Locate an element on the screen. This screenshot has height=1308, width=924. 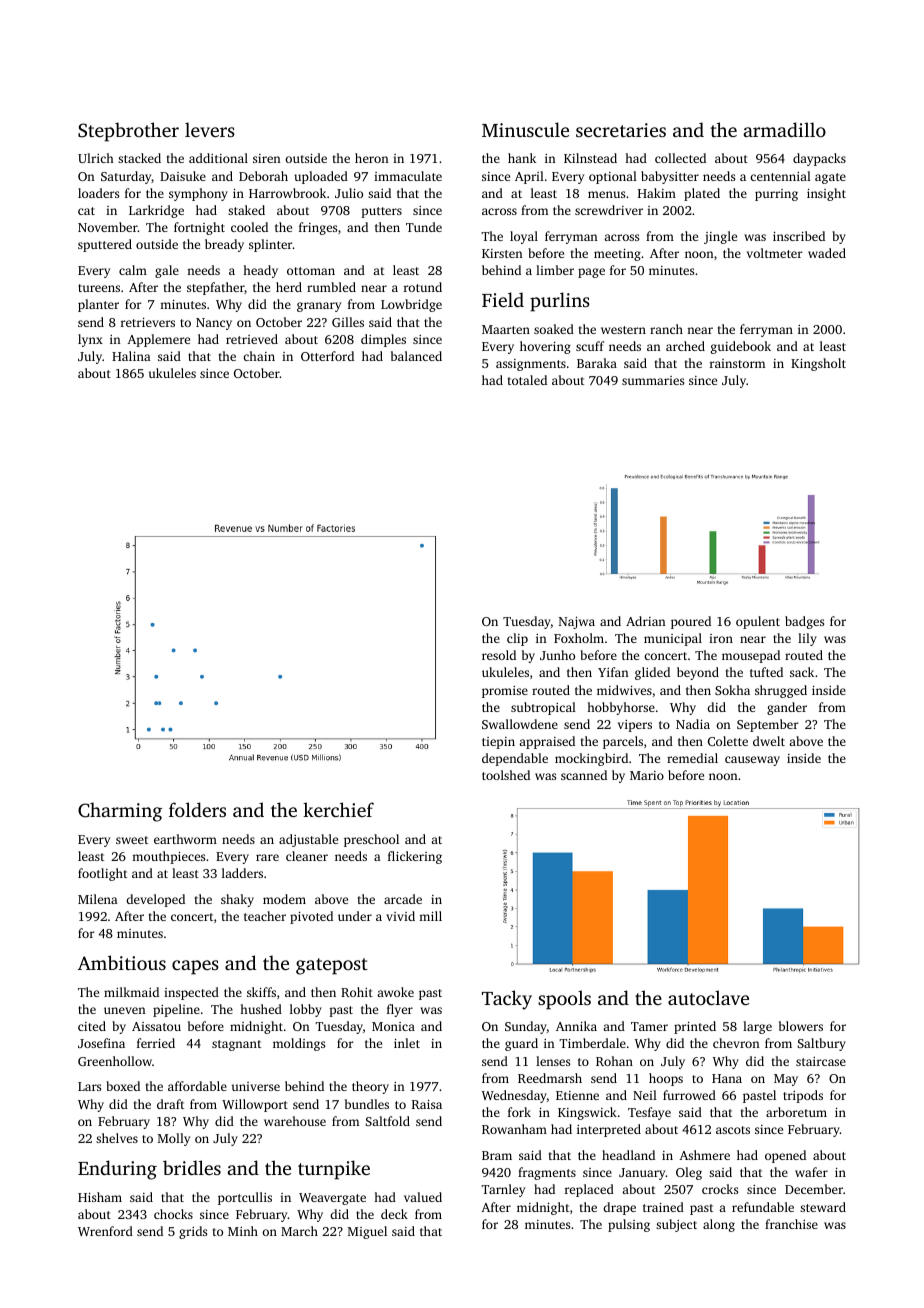
Miguel is located at coordinates (367, 1232).
